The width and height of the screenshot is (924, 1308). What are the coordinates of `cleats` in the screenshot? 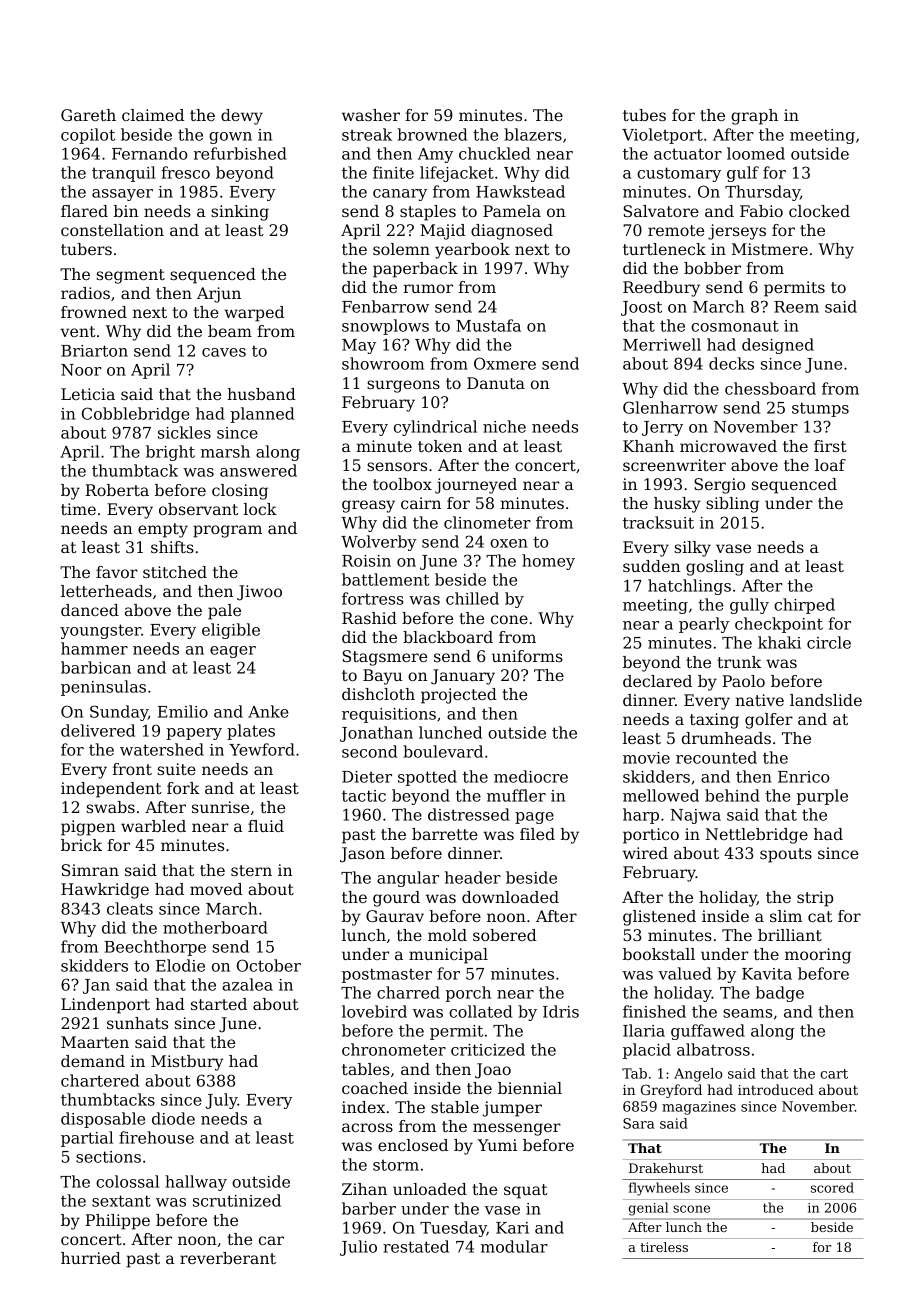 It's located at (130, 908).
